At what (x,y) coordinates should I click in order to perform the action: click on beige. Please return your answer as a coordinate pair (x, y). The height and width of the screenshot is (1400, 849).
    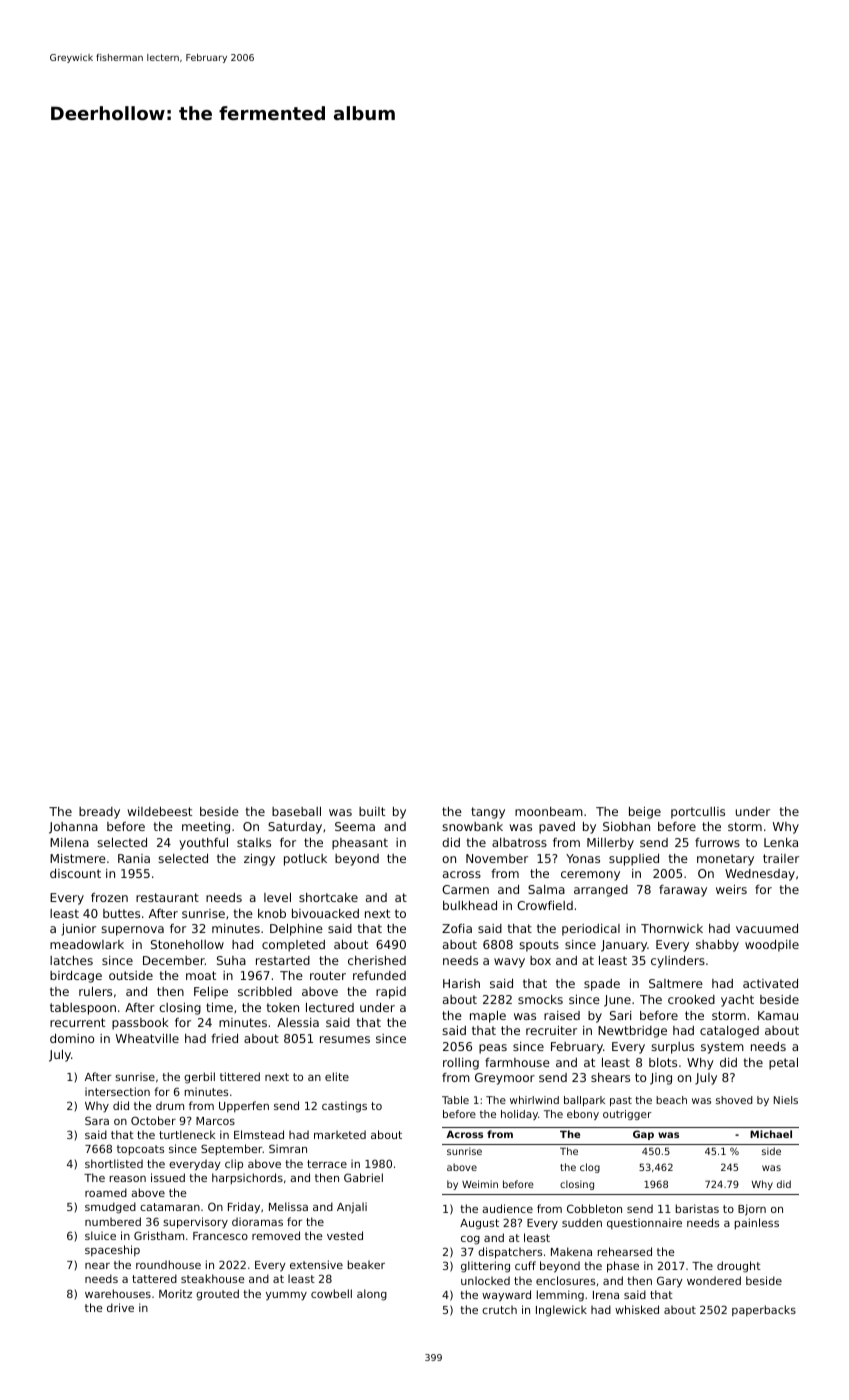
    Looking at the image, I should click on (645, 813).
